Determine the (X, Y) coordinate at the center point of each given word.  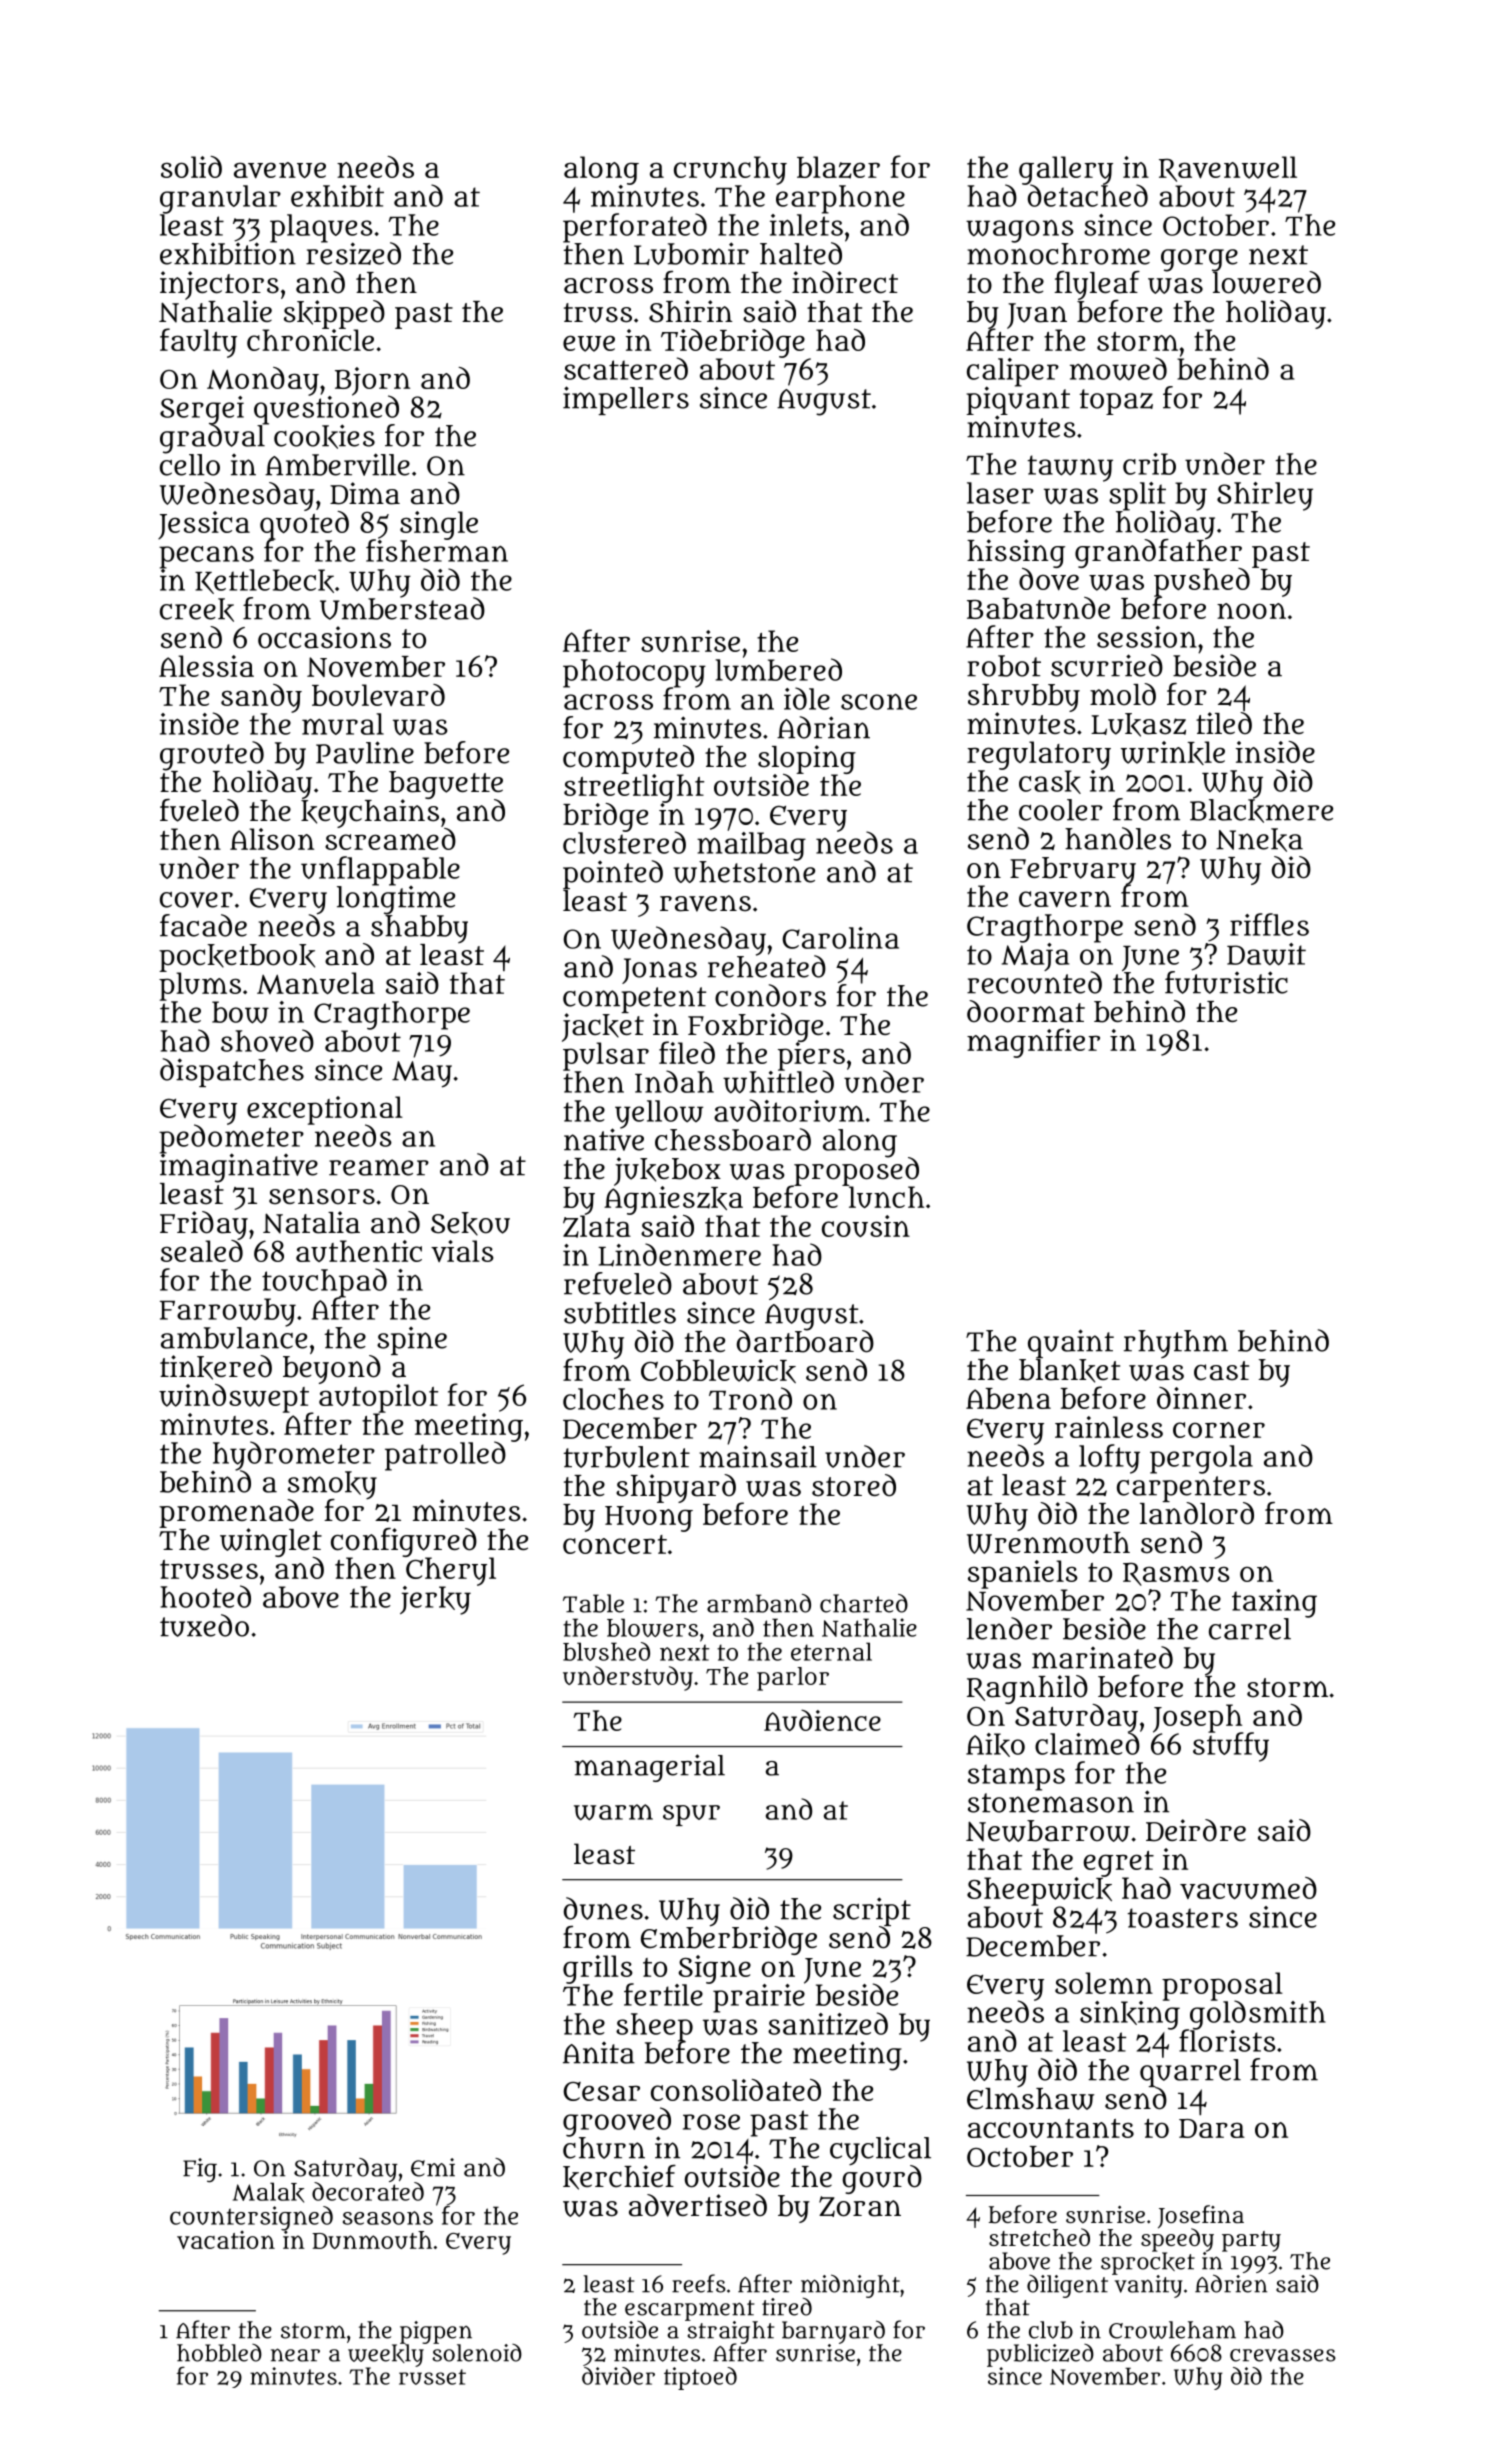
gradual (213, 438)
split (1137, 496)
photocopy (634, 673)
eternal (831, 1651)
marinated (1102, 1657)
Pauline (365, 752)
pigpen (436, 2332)
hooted (205, 1596)
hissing (1016, 553)
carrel (1250, 1629)
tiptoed (700, 2378)
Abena (1008, 1398)
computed (628, 759)
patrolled (445, 1456)
